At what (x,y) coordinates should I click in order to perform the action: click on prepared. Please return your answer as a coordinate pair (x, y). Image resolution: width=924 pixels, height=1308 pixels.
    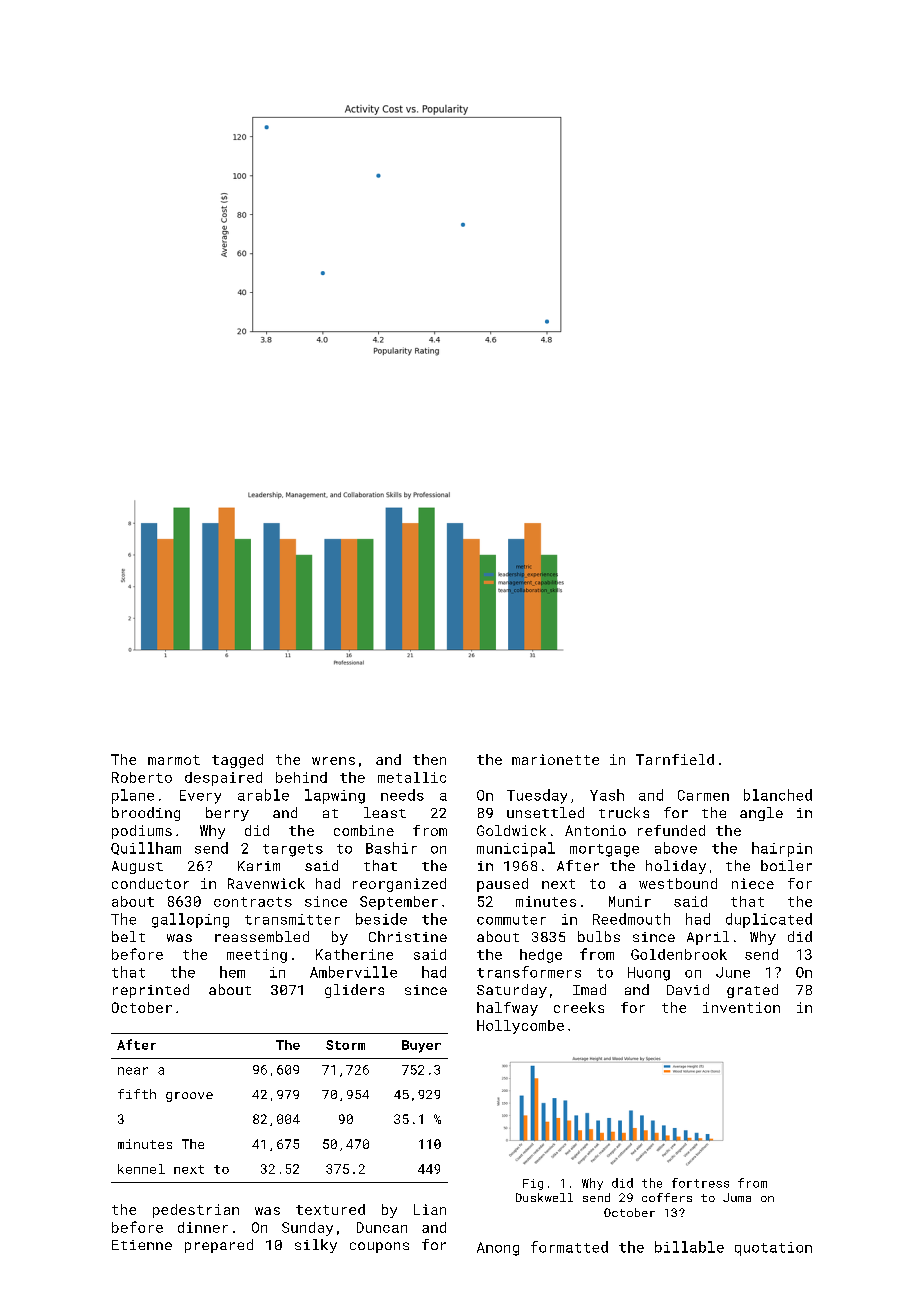
    Looking at the image, I should click on (219, 1246).
